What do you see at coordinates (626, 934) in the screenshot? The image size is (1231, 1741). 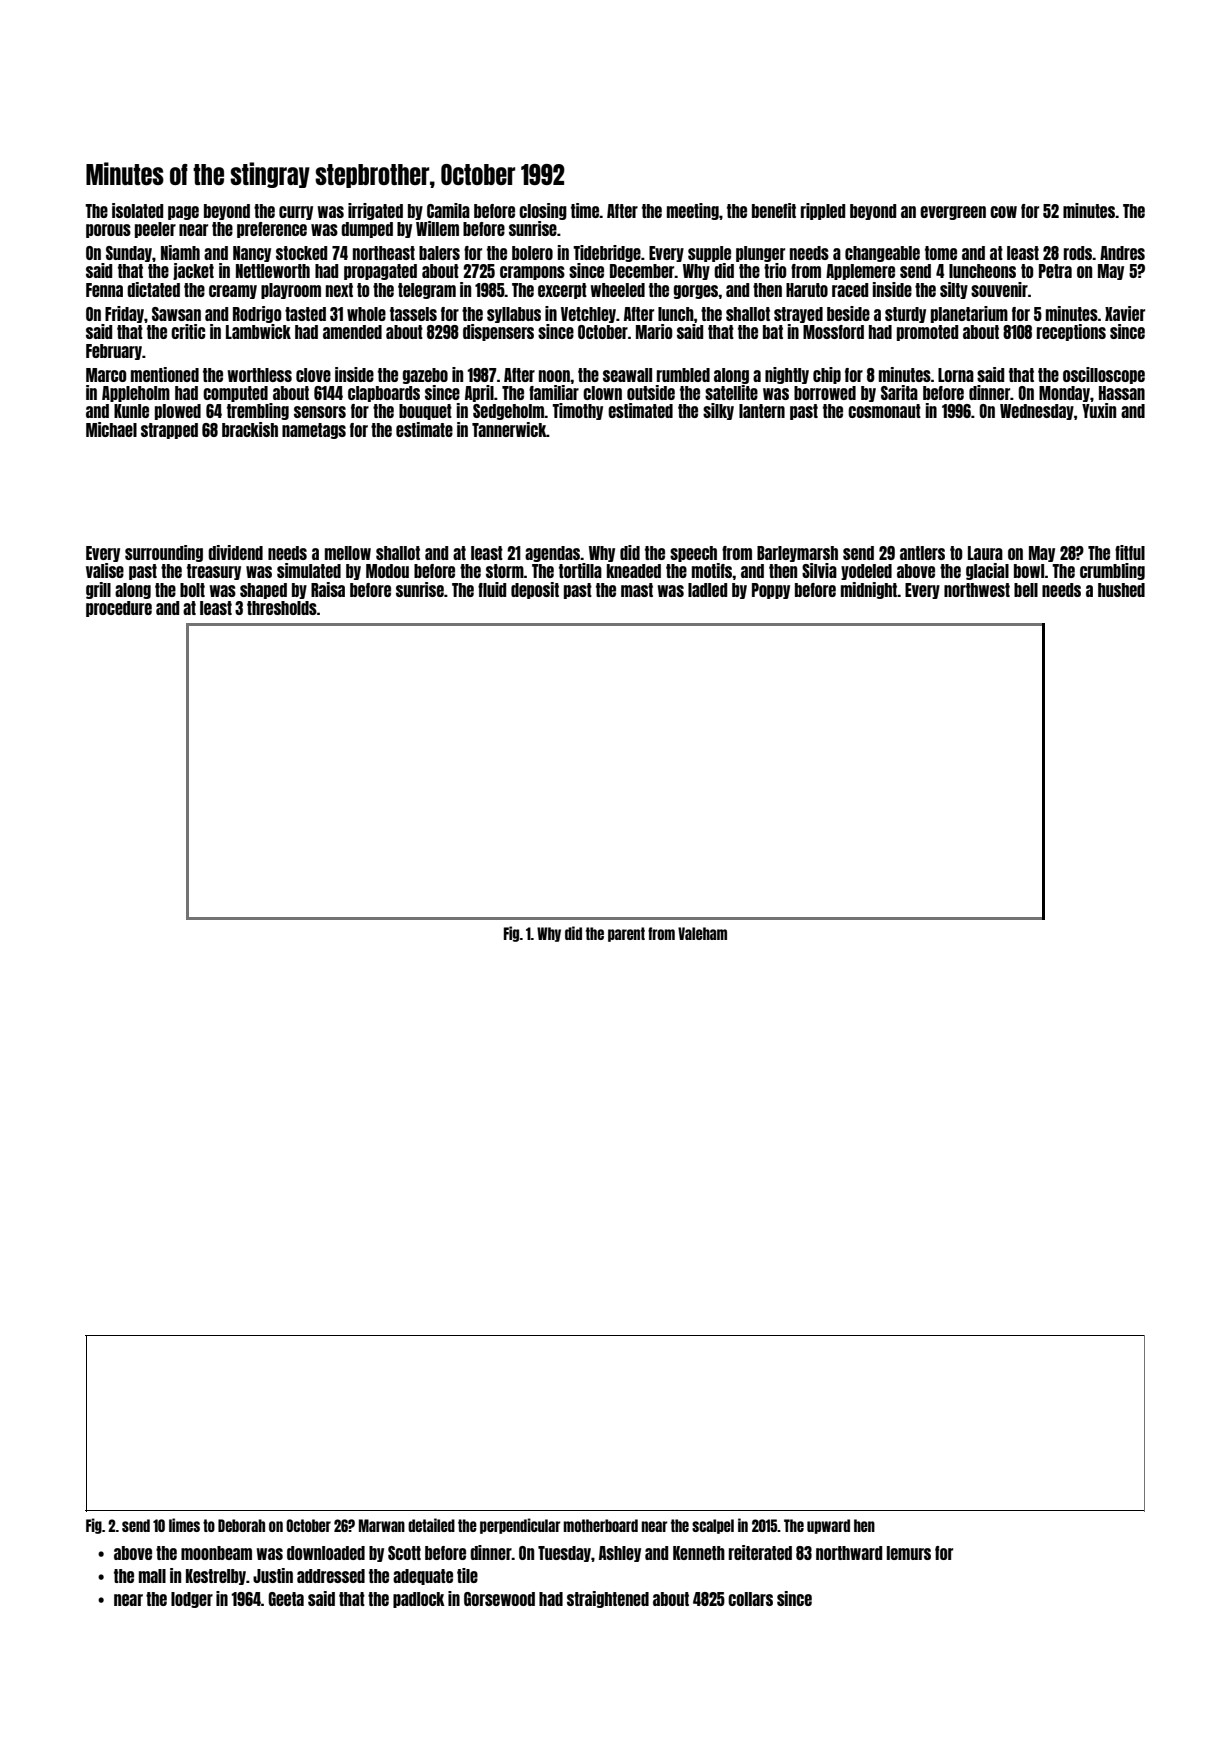 I see `parent` at bounding box center [626, 934].
